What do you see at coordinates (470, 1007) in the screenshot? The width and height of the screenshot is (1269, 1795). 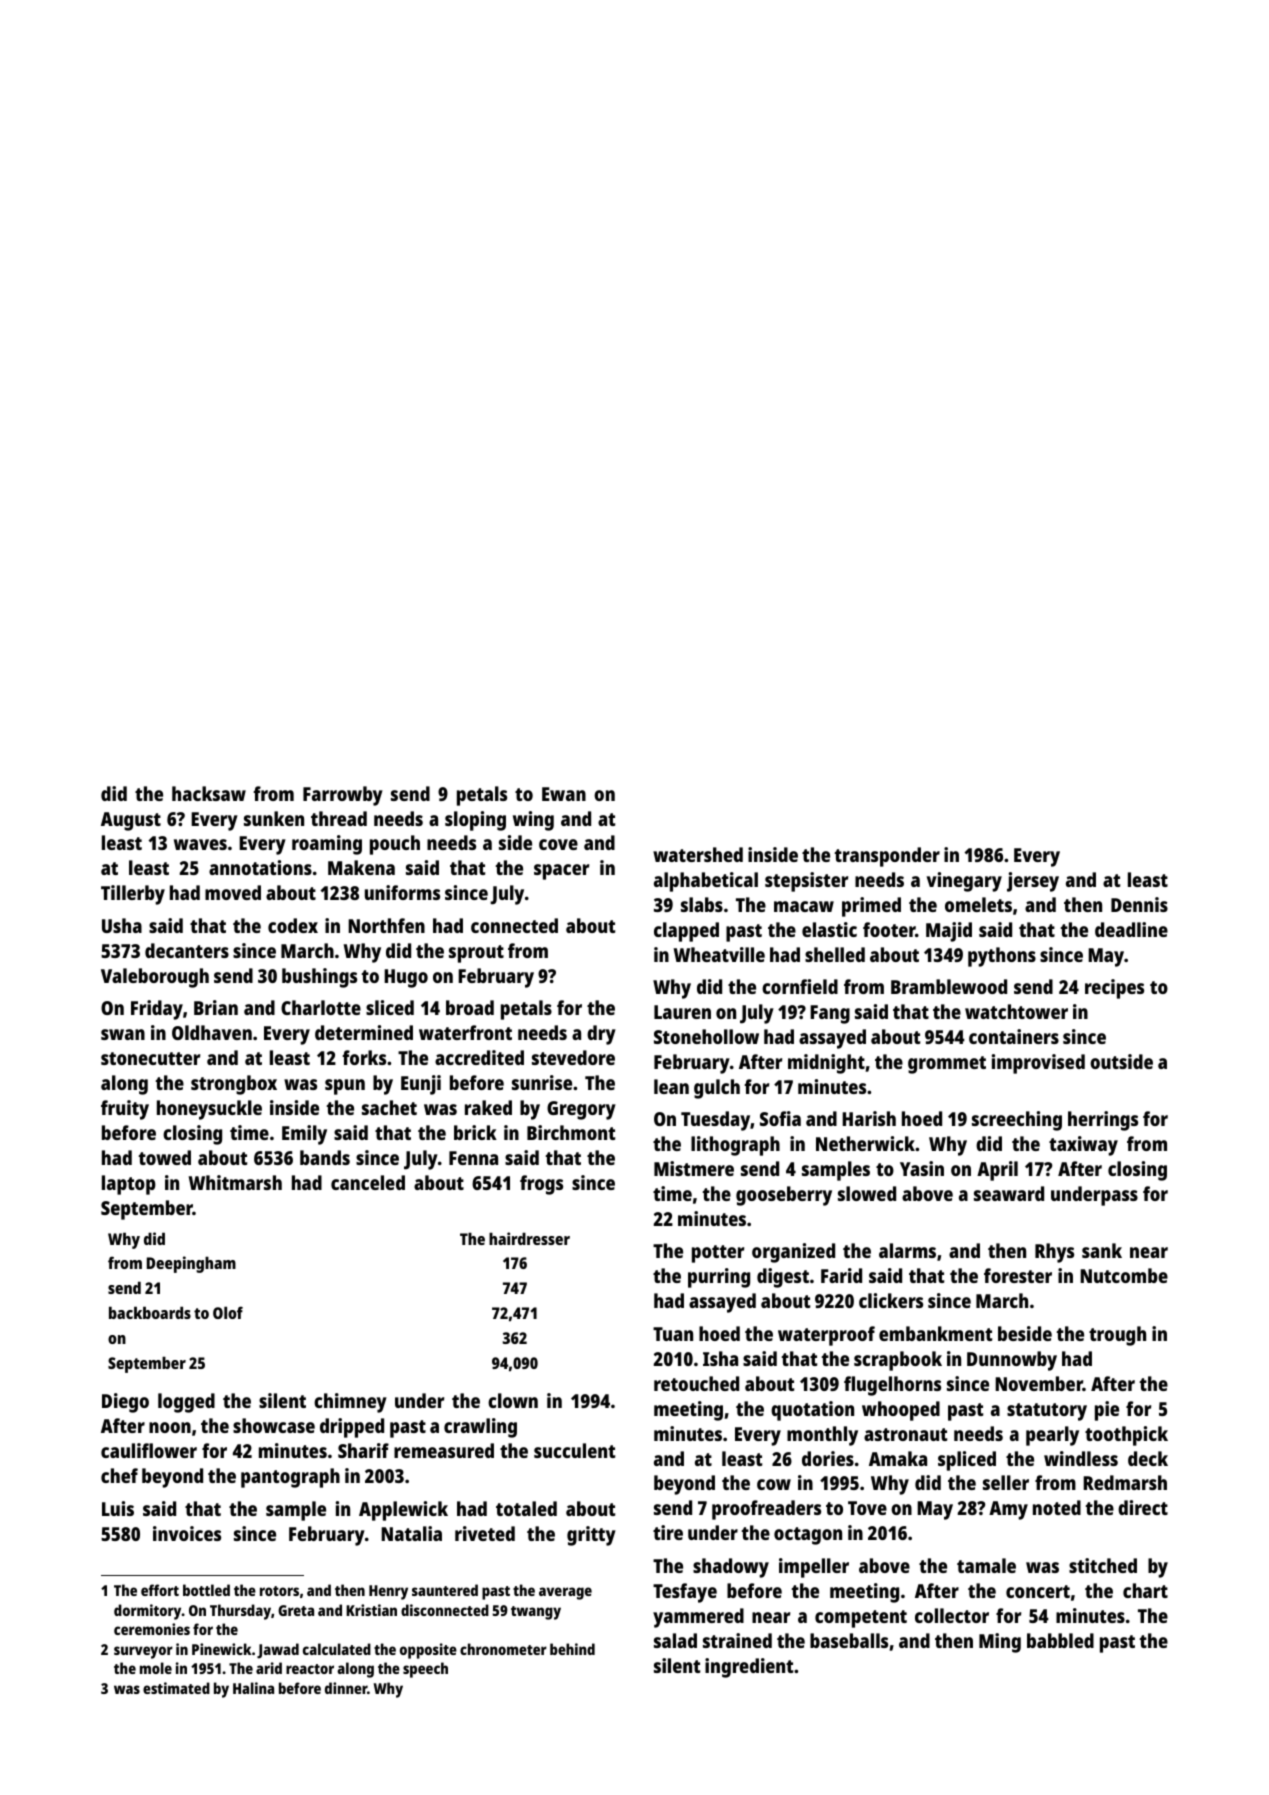 I see `broad` at bounding box center [470, 1007].
